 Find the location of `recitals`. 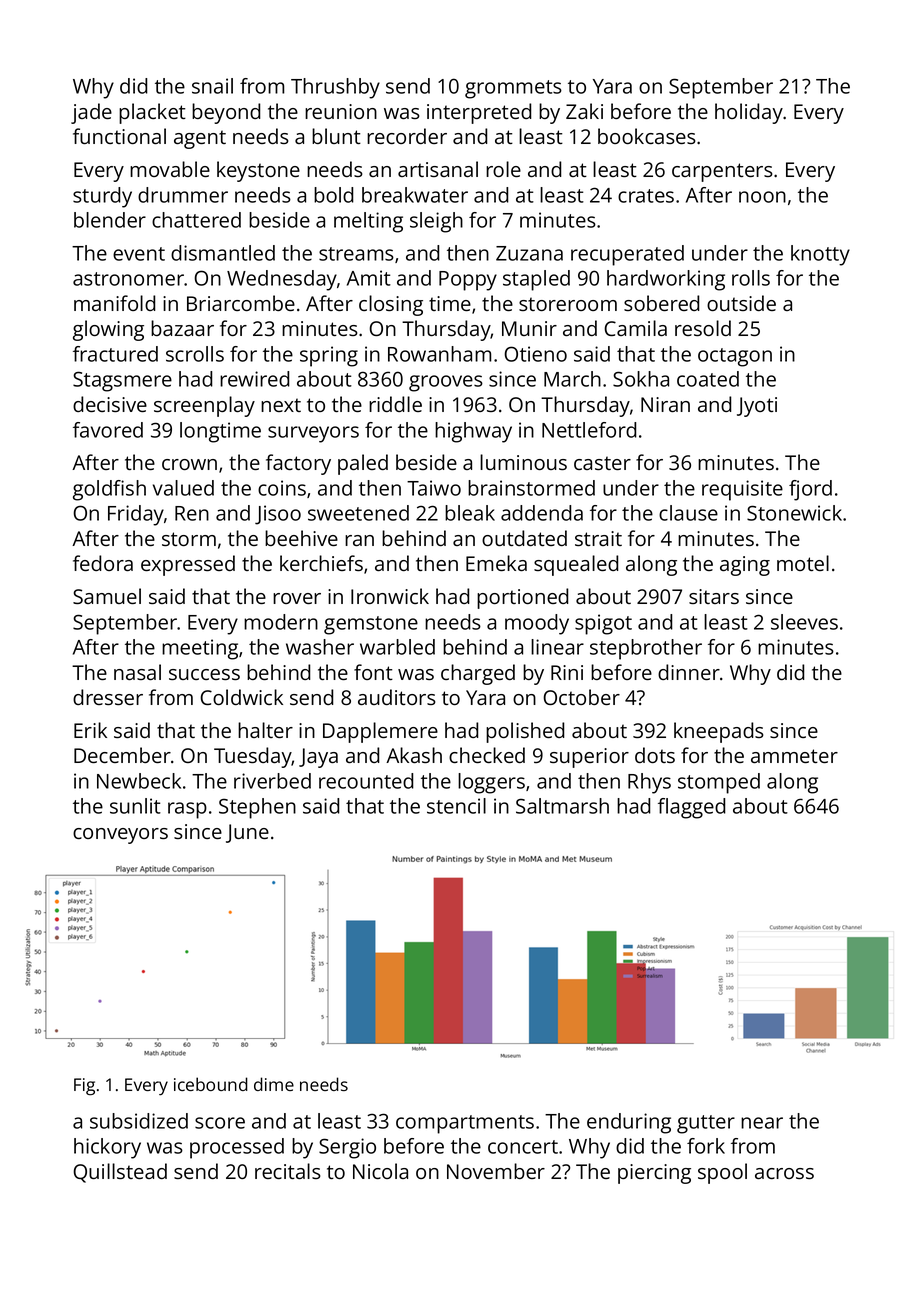

recitals is located at coordinates (288, 1171).
